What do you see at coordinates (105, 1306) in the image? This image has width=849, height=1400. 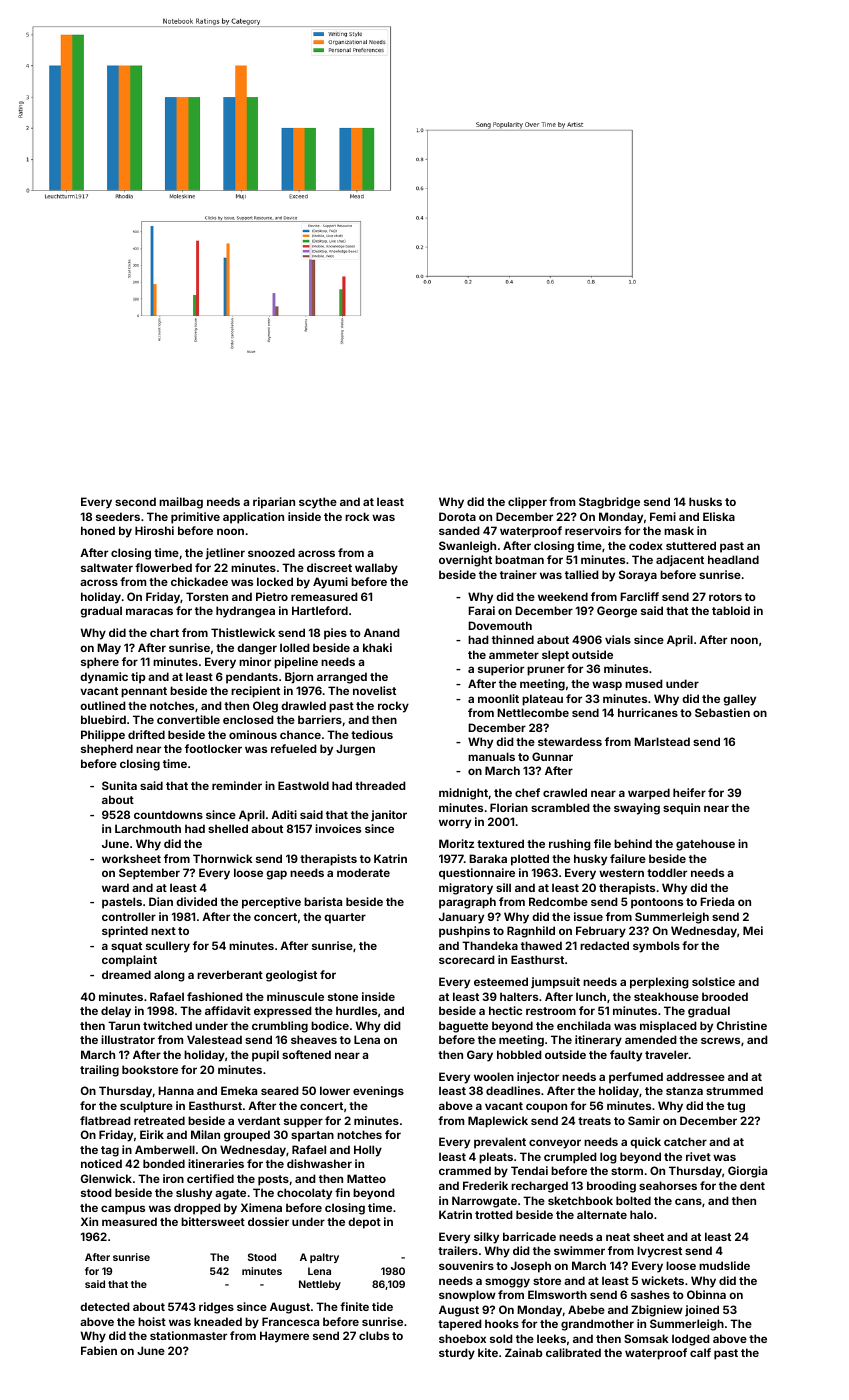 I see `detected` at bounding box center [105, 1306].
